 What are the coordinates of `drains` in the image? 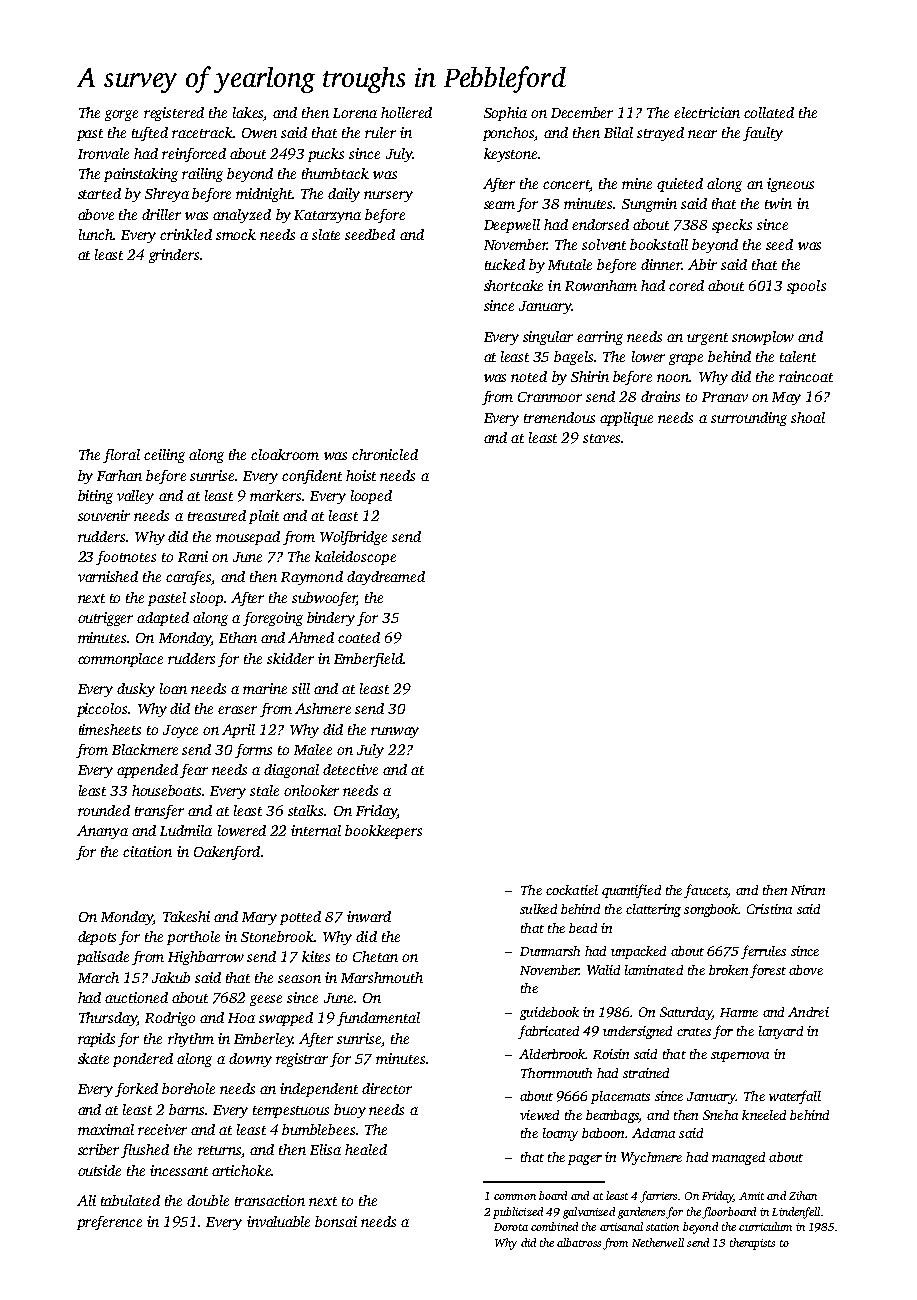 It's located at (660, 396).
